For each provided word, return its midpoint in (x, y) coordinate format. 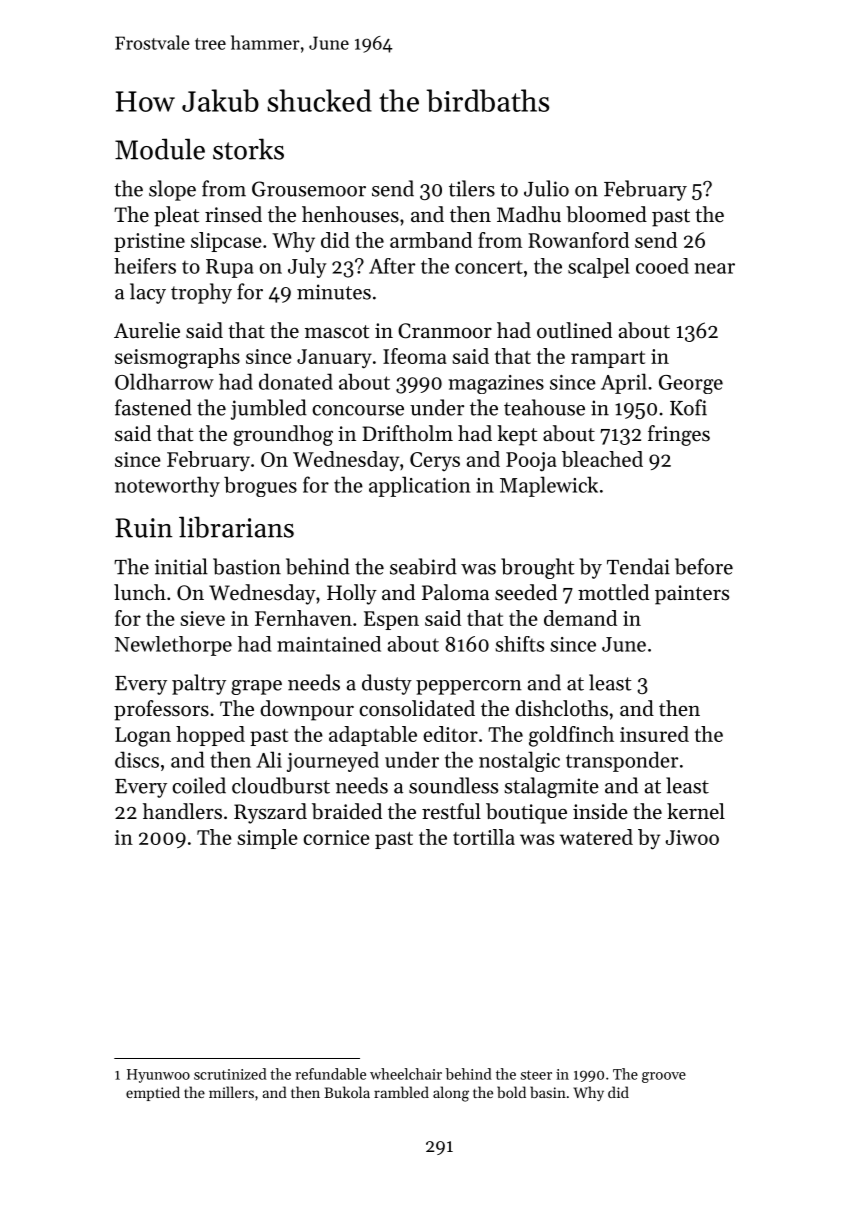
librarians (236, 527)
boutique (526, 813)
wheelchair (406, 1074)
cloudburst (281, 785)
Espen (391, 620)
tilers (472, 188)
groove (664, 1077)
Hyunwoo (158, 1076)
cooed (662, 266)
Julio (546, 188)
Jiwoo (692, 837)
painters (692, 595)
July (307, 268)
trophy (201, 293)
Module (160, 149)
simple (267, 839)
